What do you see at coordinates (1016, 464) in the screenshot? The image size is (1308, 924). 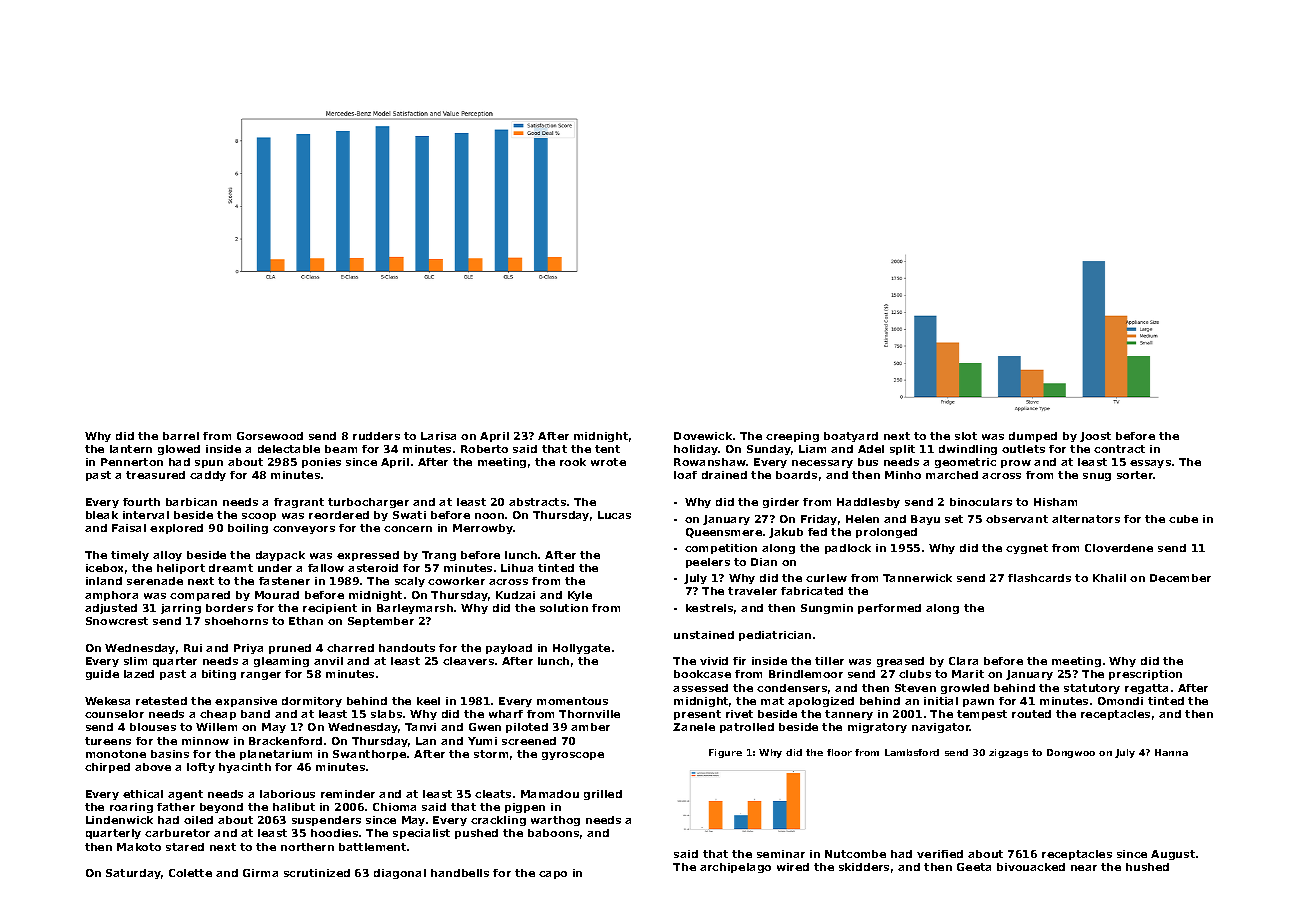 I see `prow` at bounding box center [1016, 464].
